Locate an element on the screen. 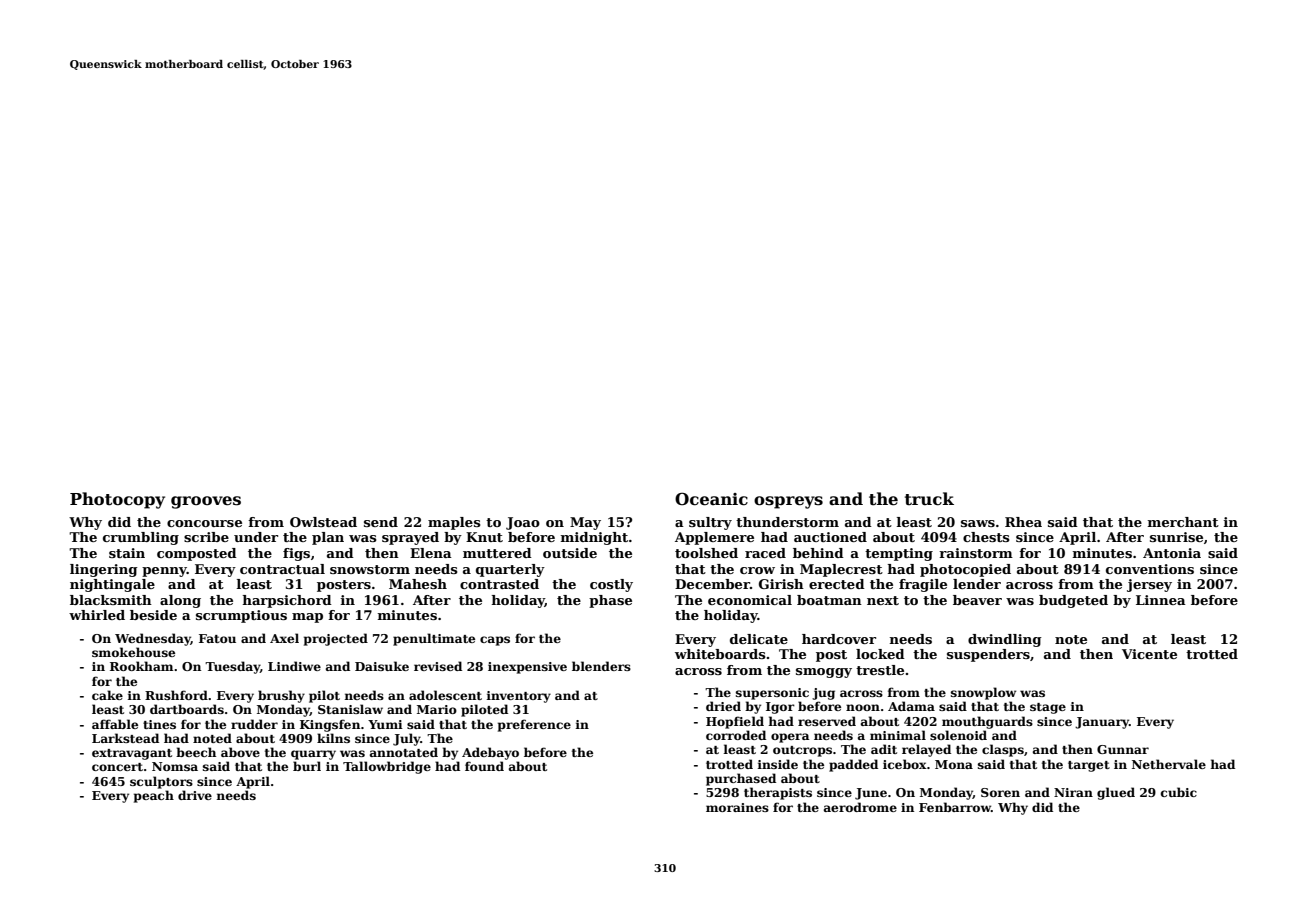 This screenshot has height=924, width=1308. Oceanic is located at coordinates (711, 499).
